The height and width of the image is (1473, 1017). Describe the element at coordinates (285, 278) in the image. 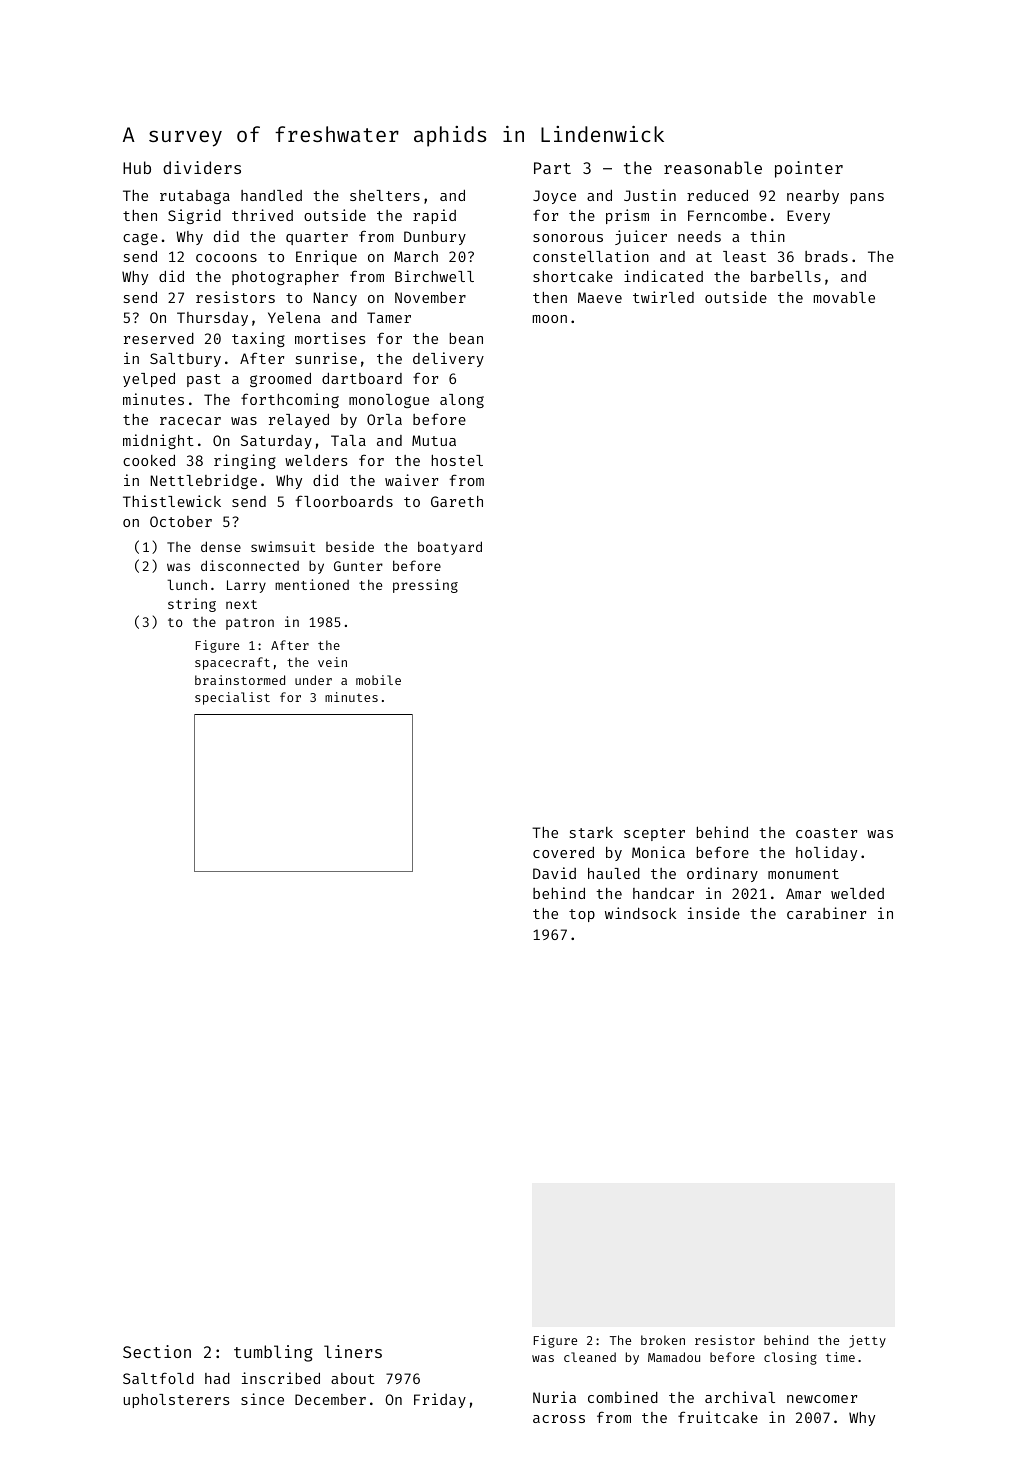

I see `photographer` at that location.
